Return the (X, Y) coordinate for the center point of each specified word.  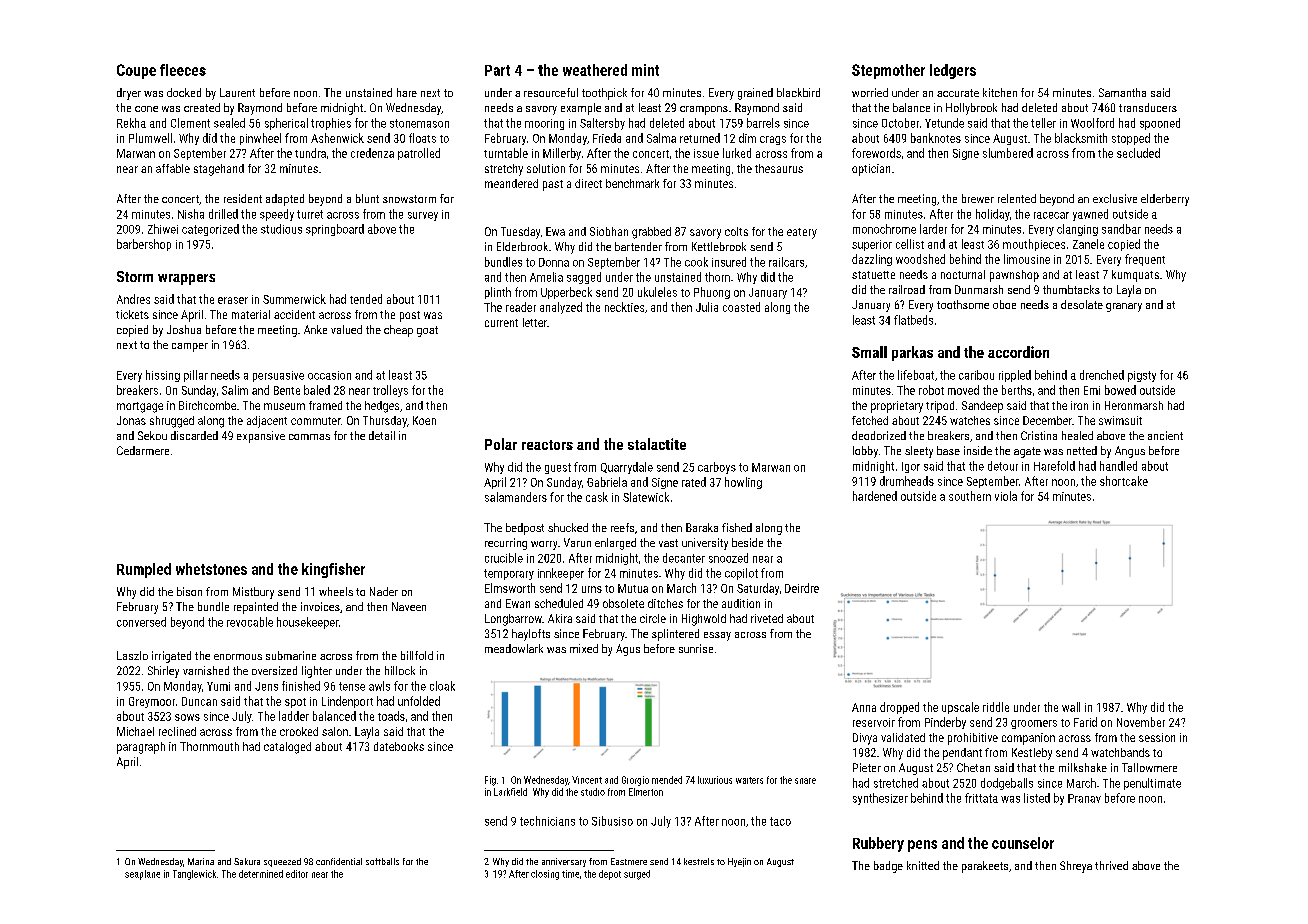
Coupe (136, 71)
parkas (912, 353)
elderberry (1165, 200)
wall (1071, 707)
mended (667, 780)
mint (645, 70)
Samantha (1122, 92)
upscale (960, 708)
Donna (554, 262)
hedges (382, 407)
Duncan (199, 701)
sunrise (696, 648)
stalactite (657, 444)
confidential (339, 861)
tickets (132, 314)
